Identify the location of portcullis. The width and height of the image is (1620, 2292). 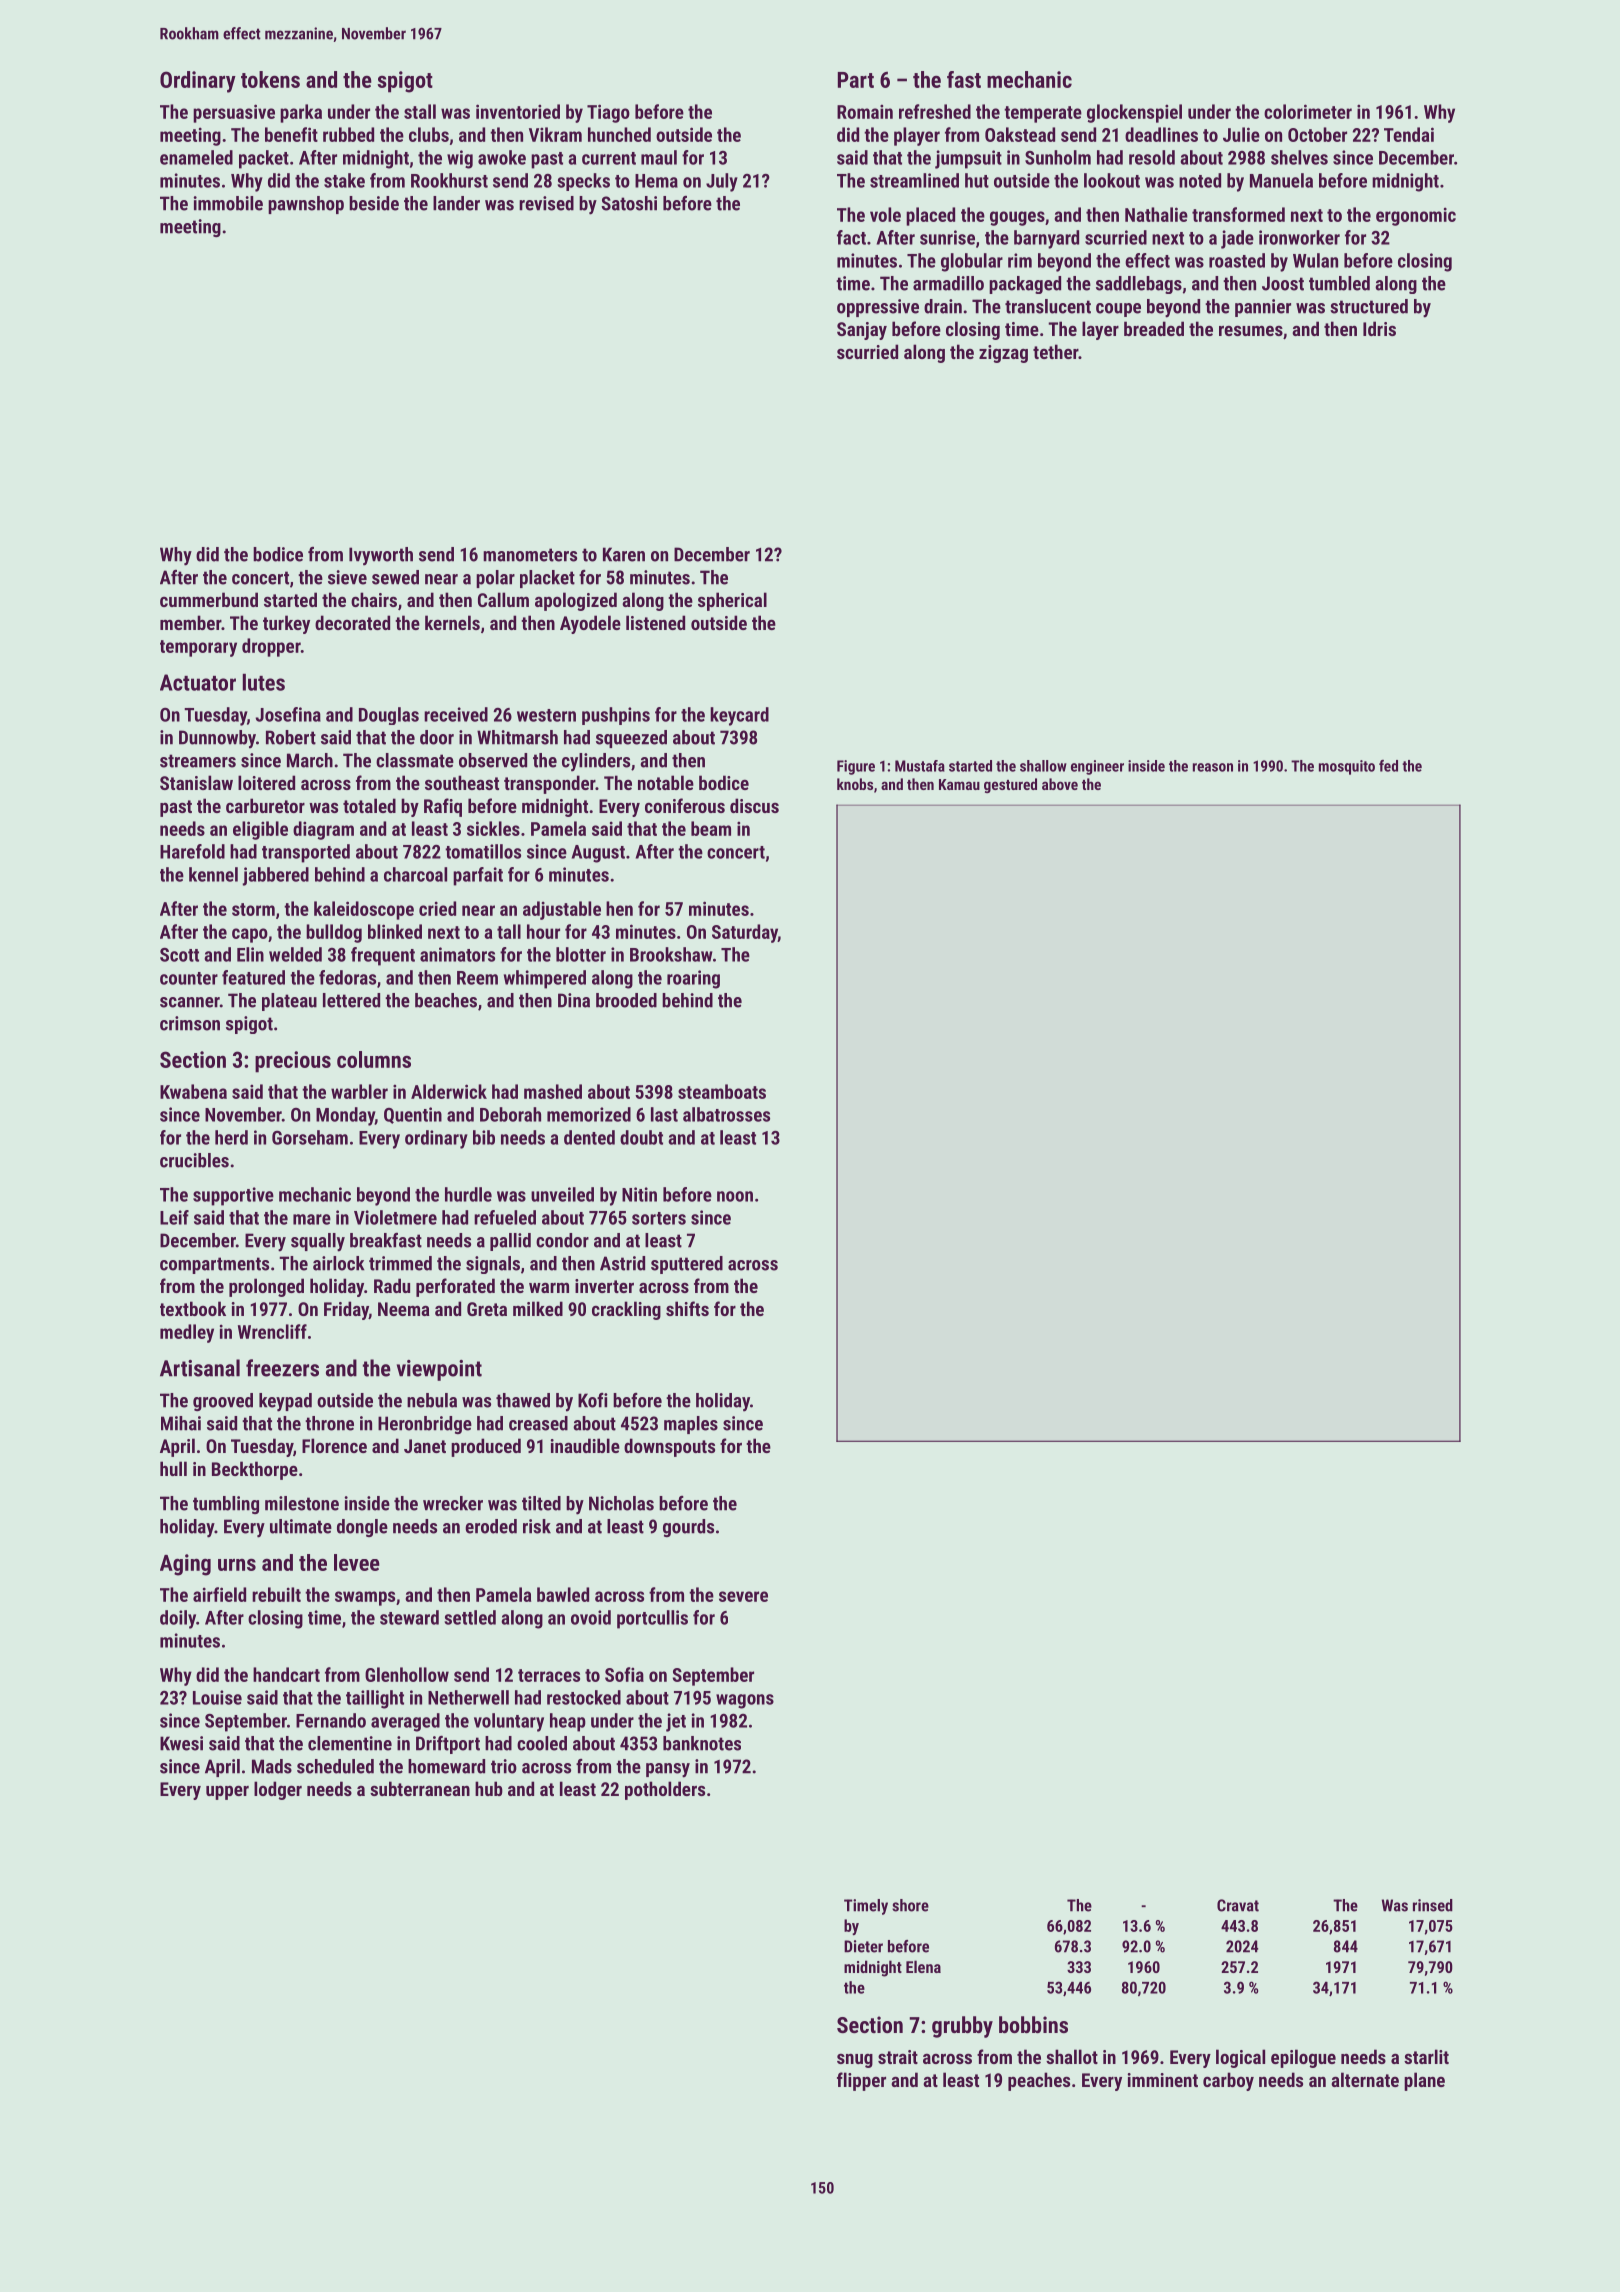
(652, 1619).
